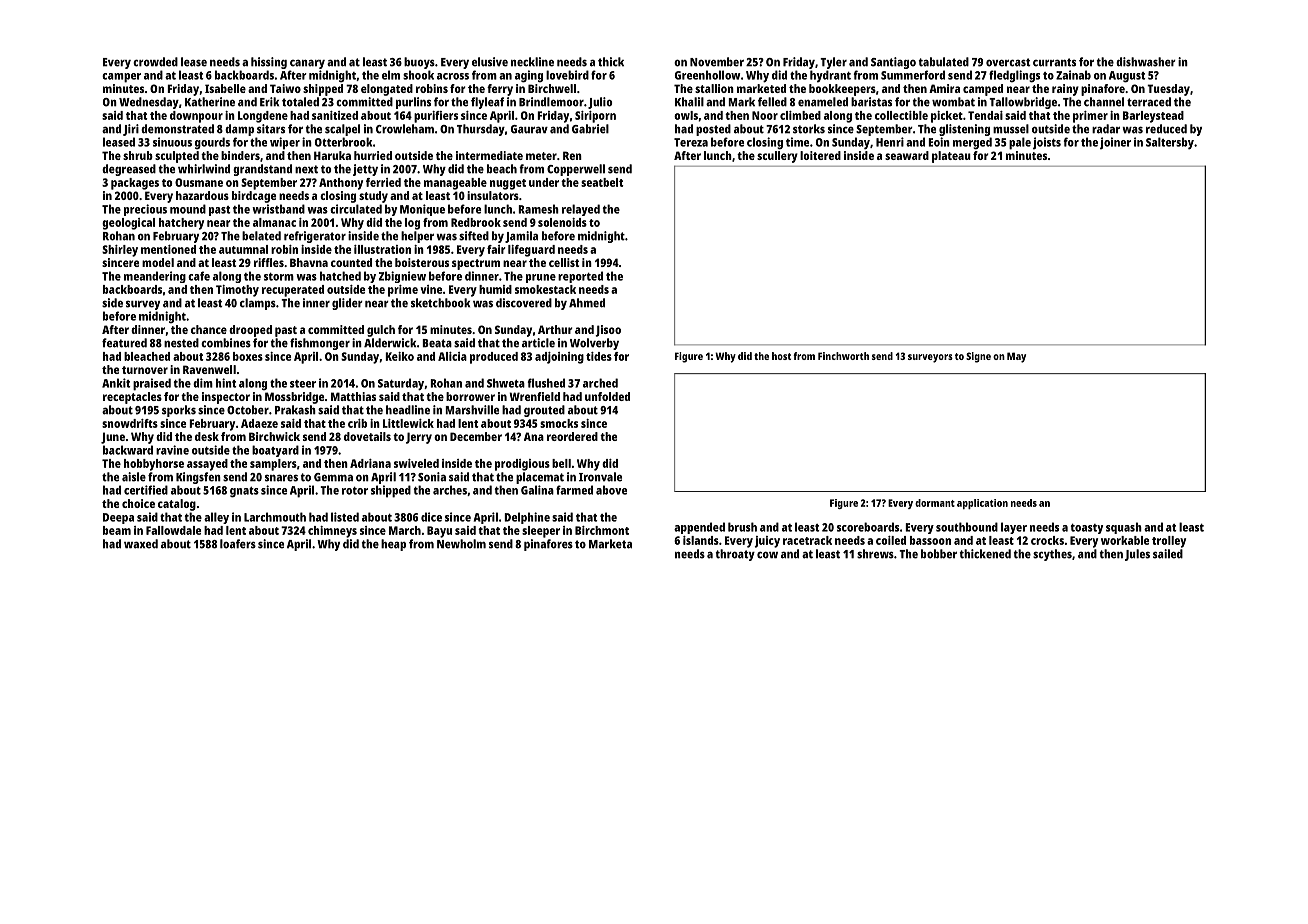  I want to click on loafers, so click(238, 544).
